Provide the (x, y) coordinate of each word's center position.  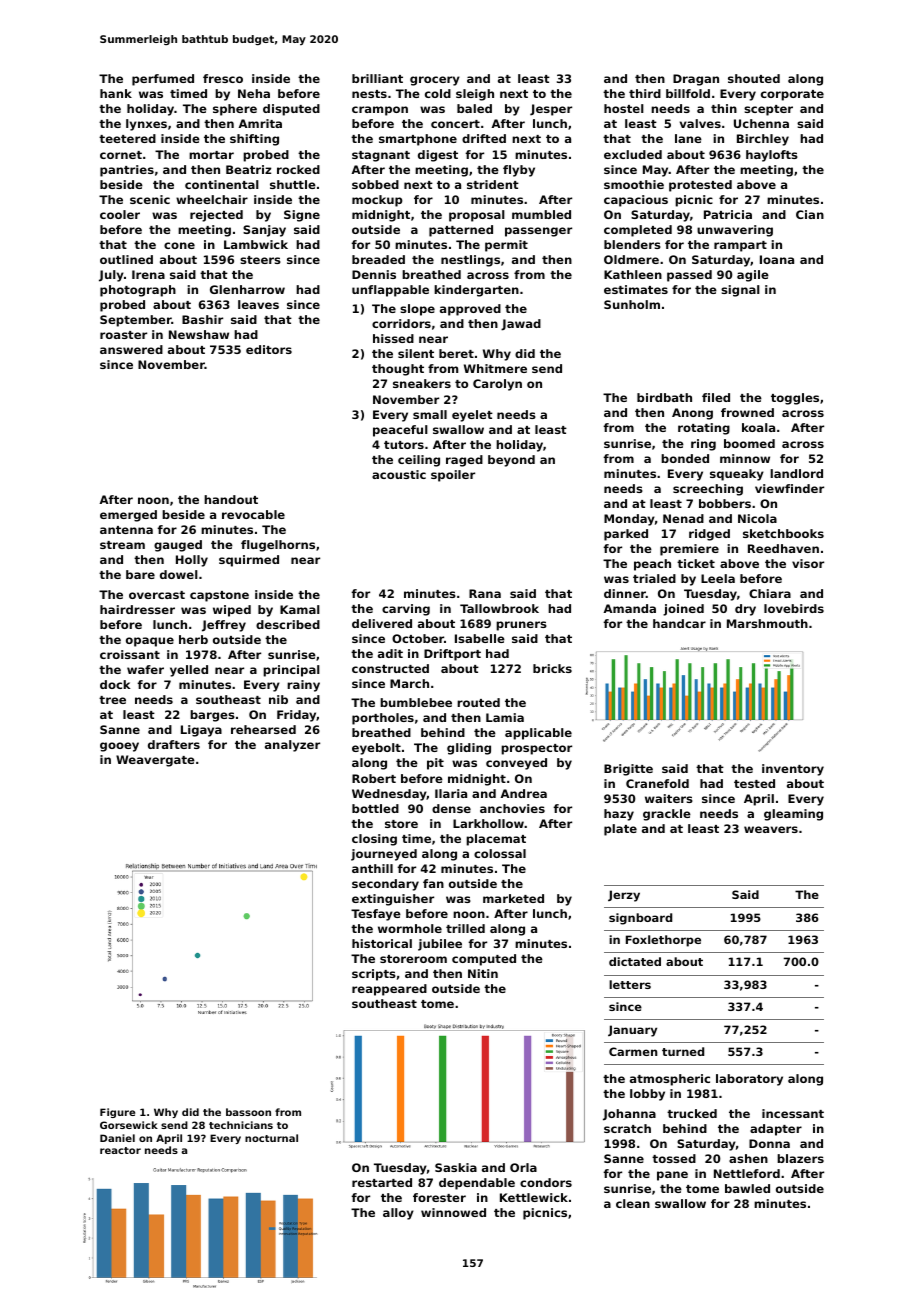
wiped (232, 611)
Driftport (452, 655)
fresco (223, 78)
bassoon (248, 1112)
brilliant (377, 78)
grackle (667, 815)
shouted (754, 78)
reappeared (389, 990)
